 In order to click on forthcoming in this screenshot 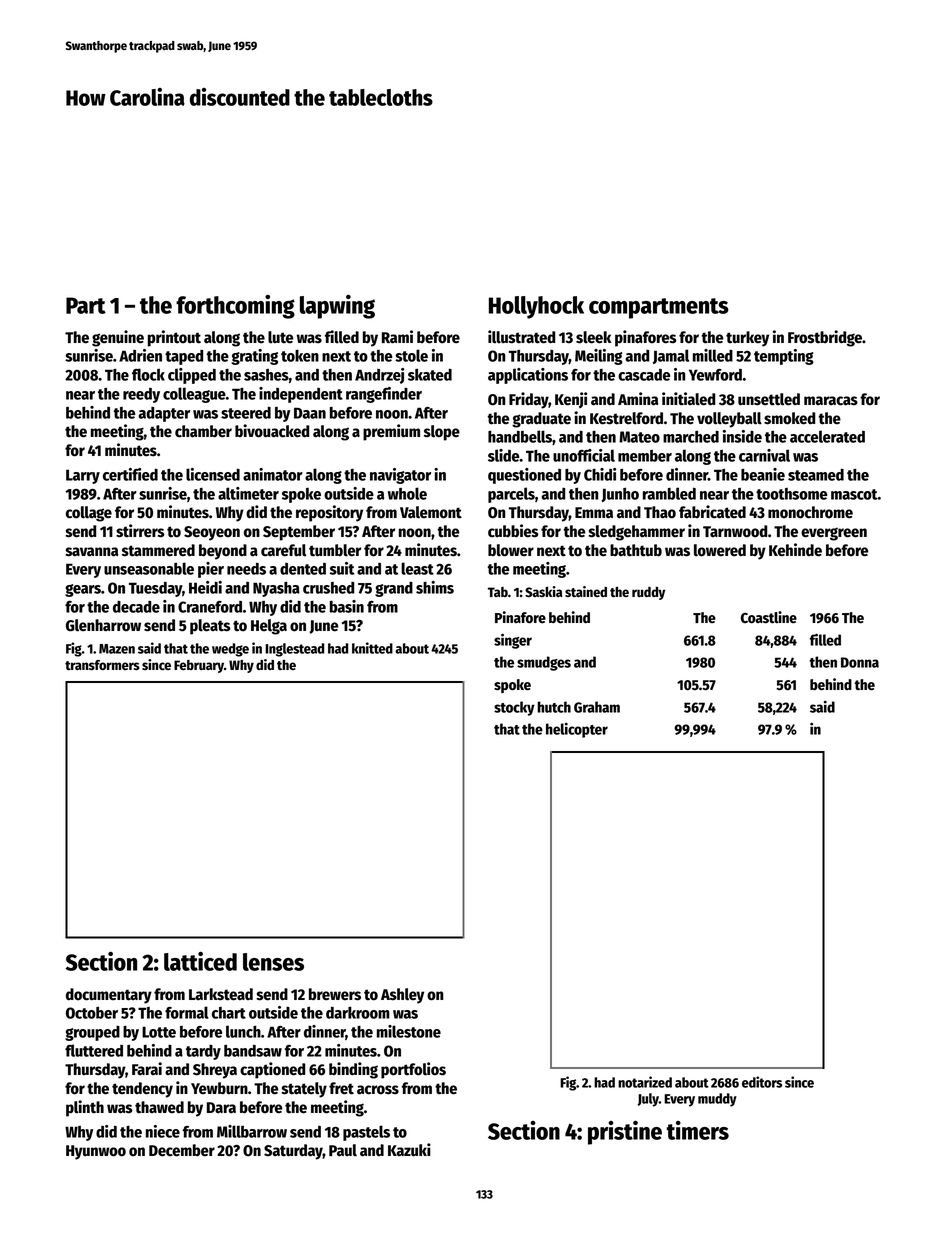, I will do `click(235, 307)`.
